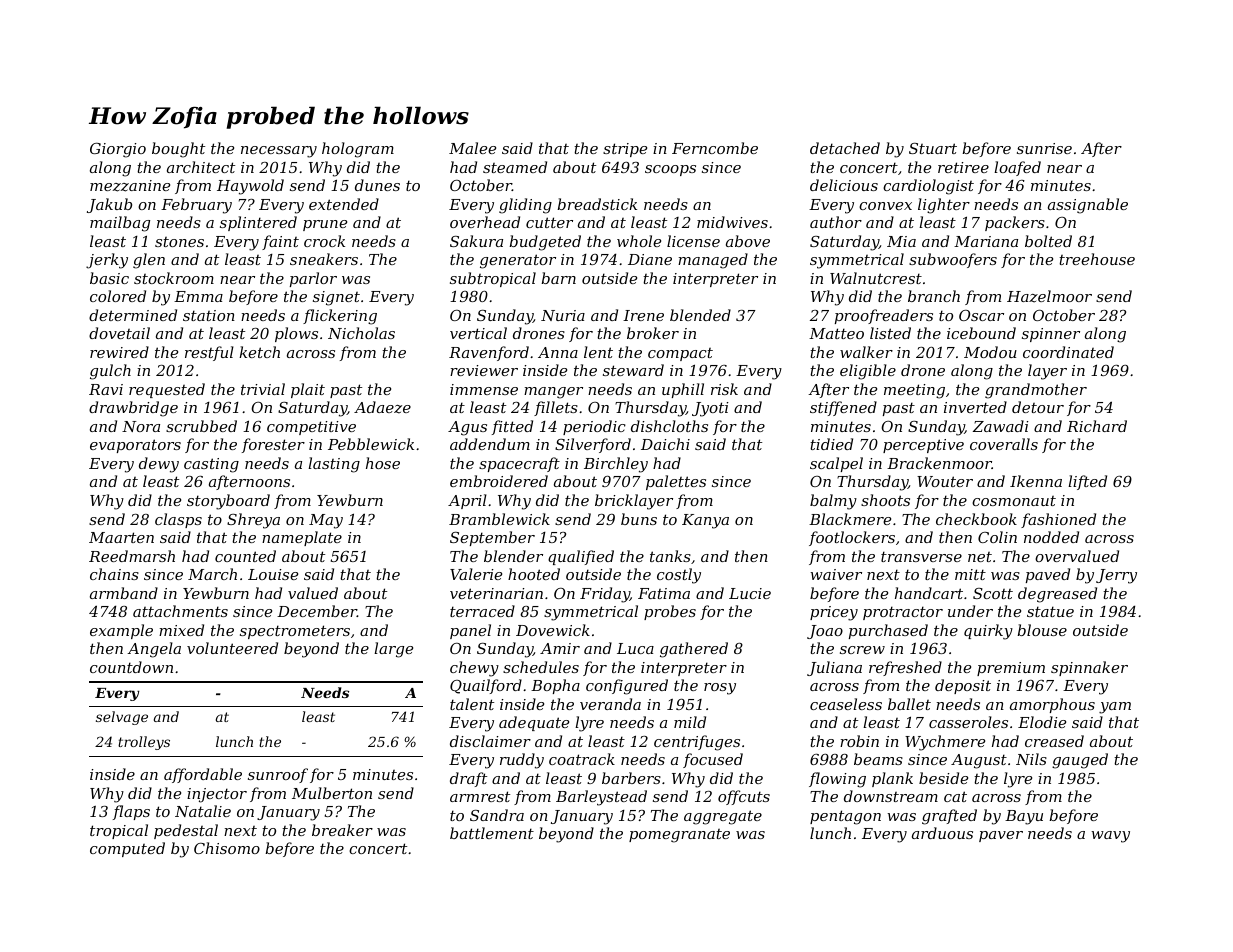  Describe the element at coordinates (250, 187) in the screenshot. I see `Haywold` at that location.
